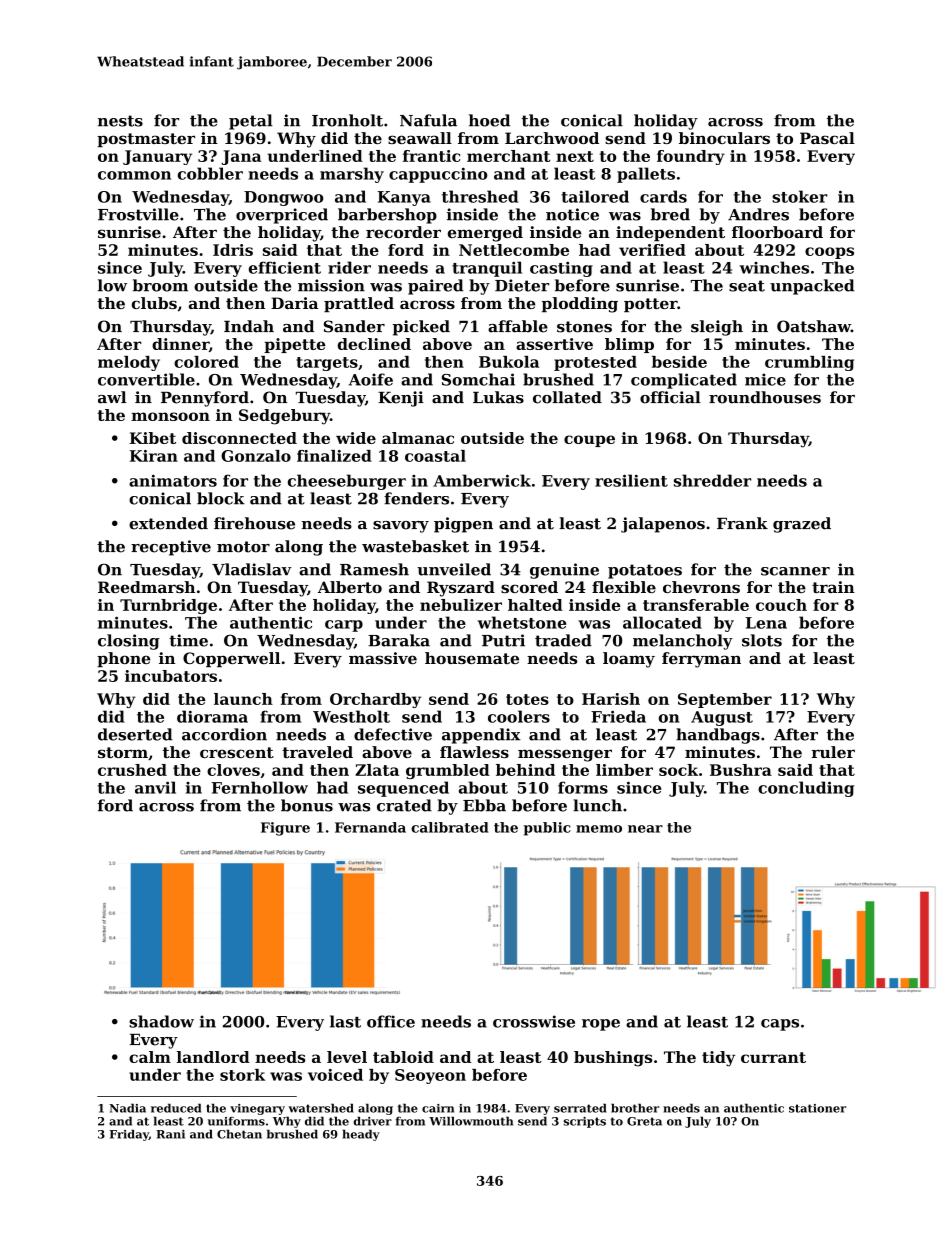  Describe the element at coordinates (547, 829) in the screenshot. I see `public` at that location.
